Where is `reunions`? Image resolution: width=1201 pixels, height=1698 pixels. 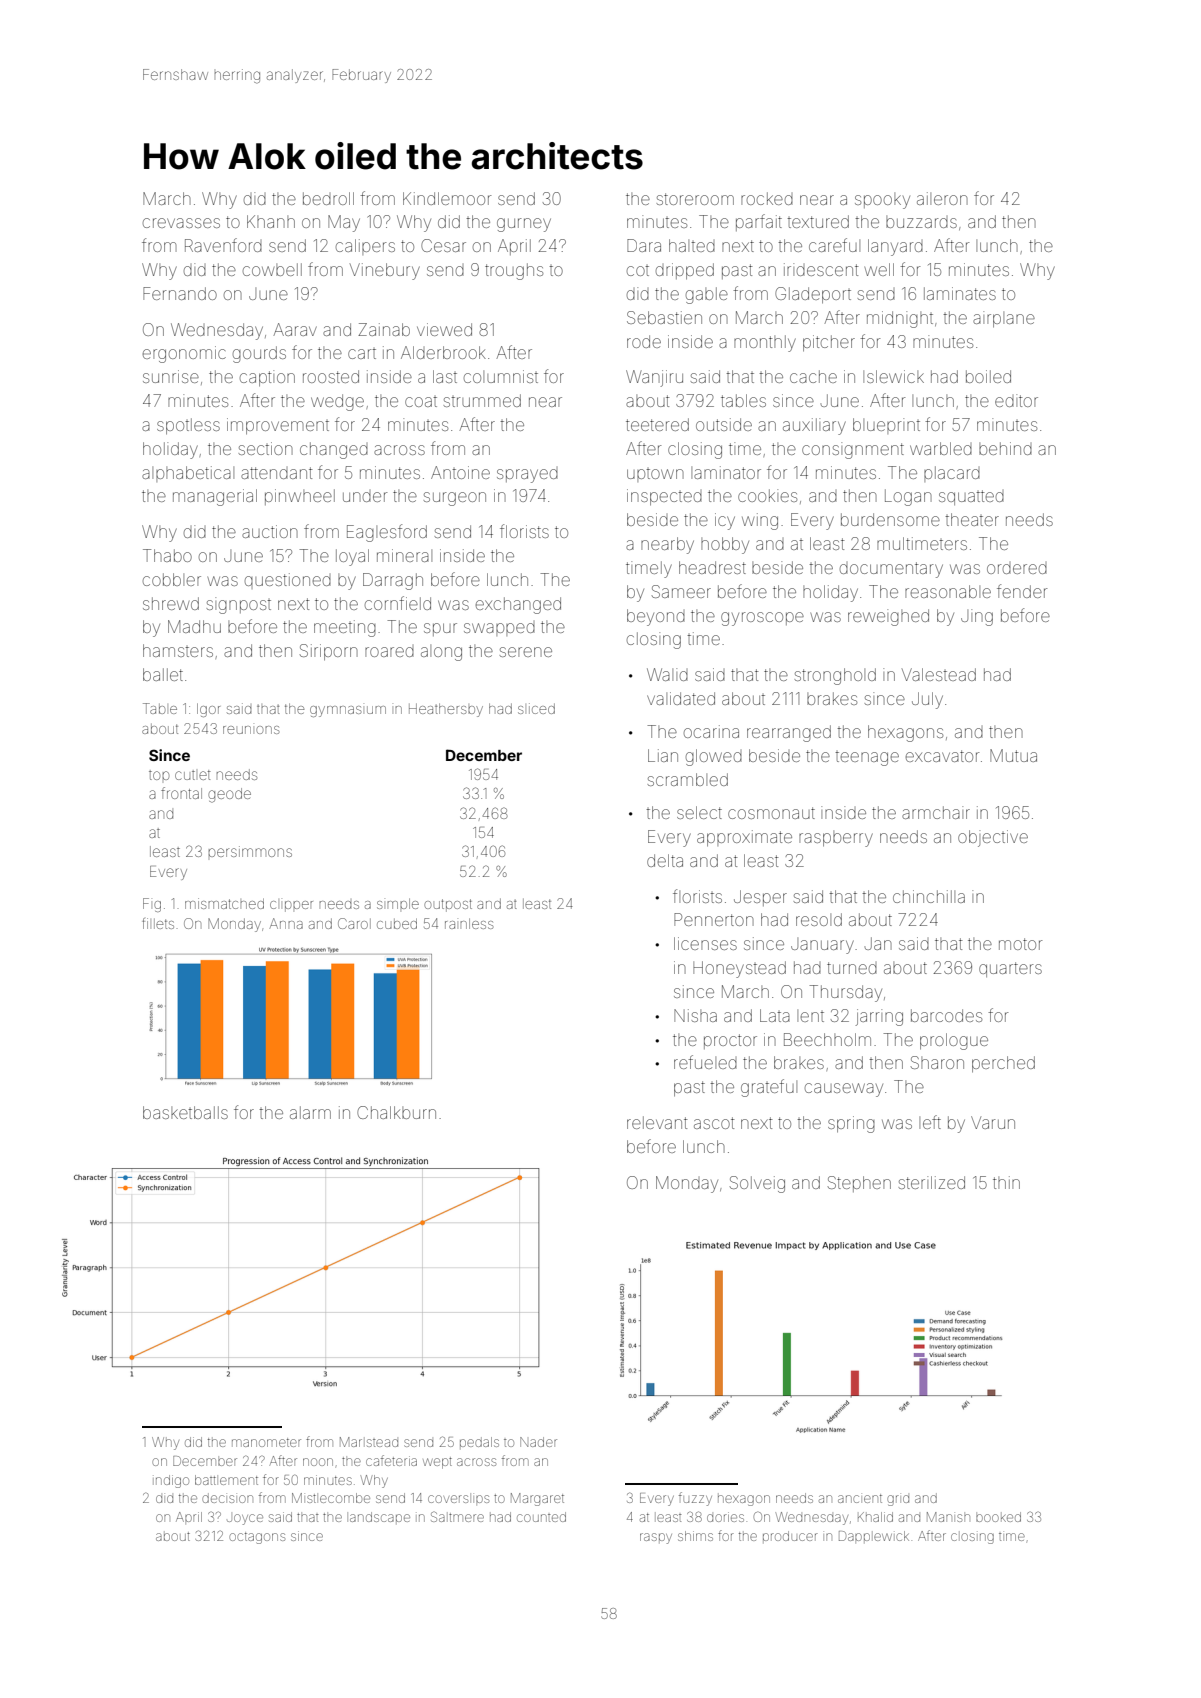
reunions is located at coordinates (251, 730).
